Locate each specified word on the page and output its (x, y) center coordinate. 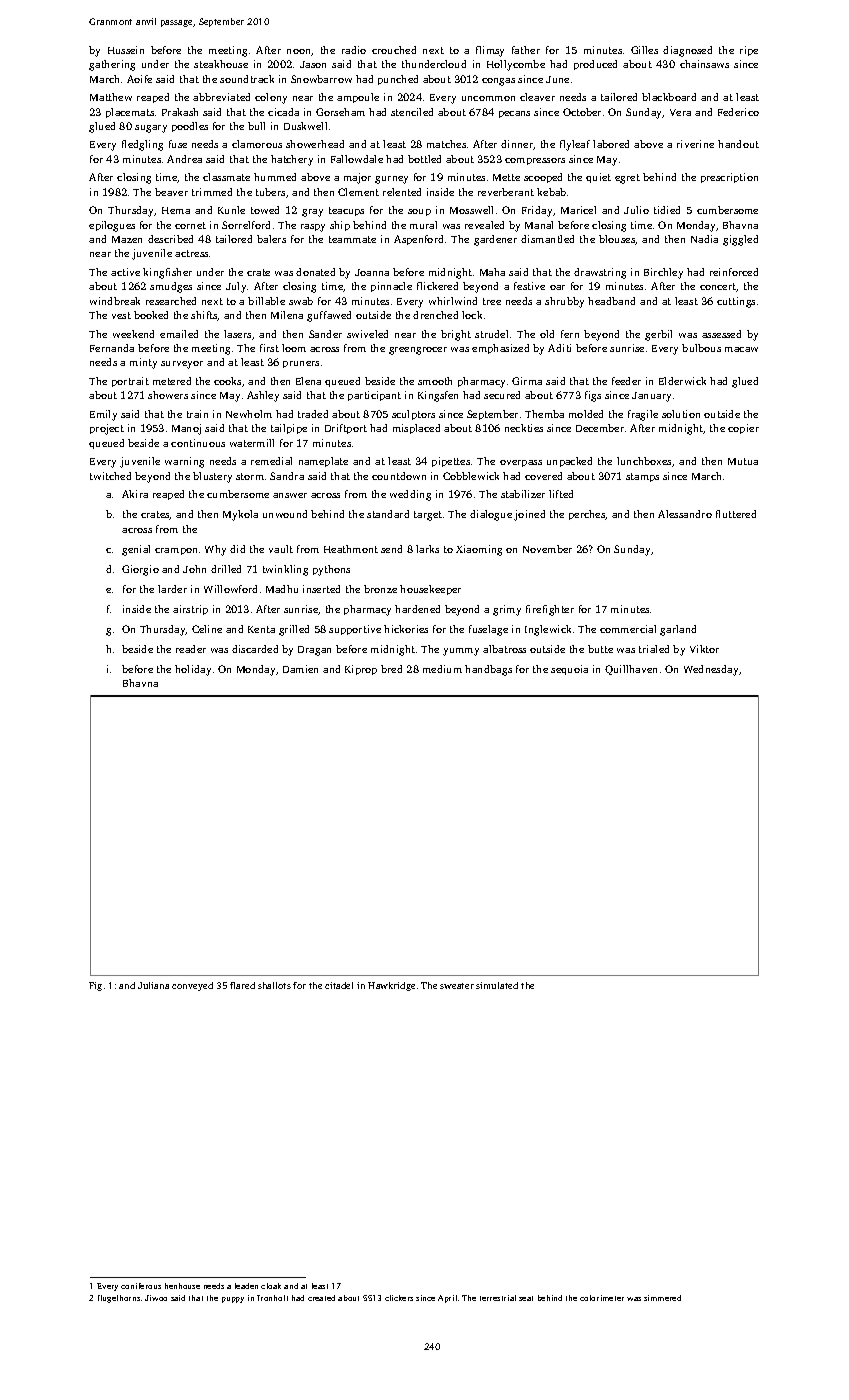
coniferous (141, 1286)
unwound (285, 514)
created (321, 1298)
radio (354, 50)
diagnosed (687, 51)
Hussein (126, 50)
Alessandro (685, 514)
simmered (662, 1298)
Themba (544, 414)
